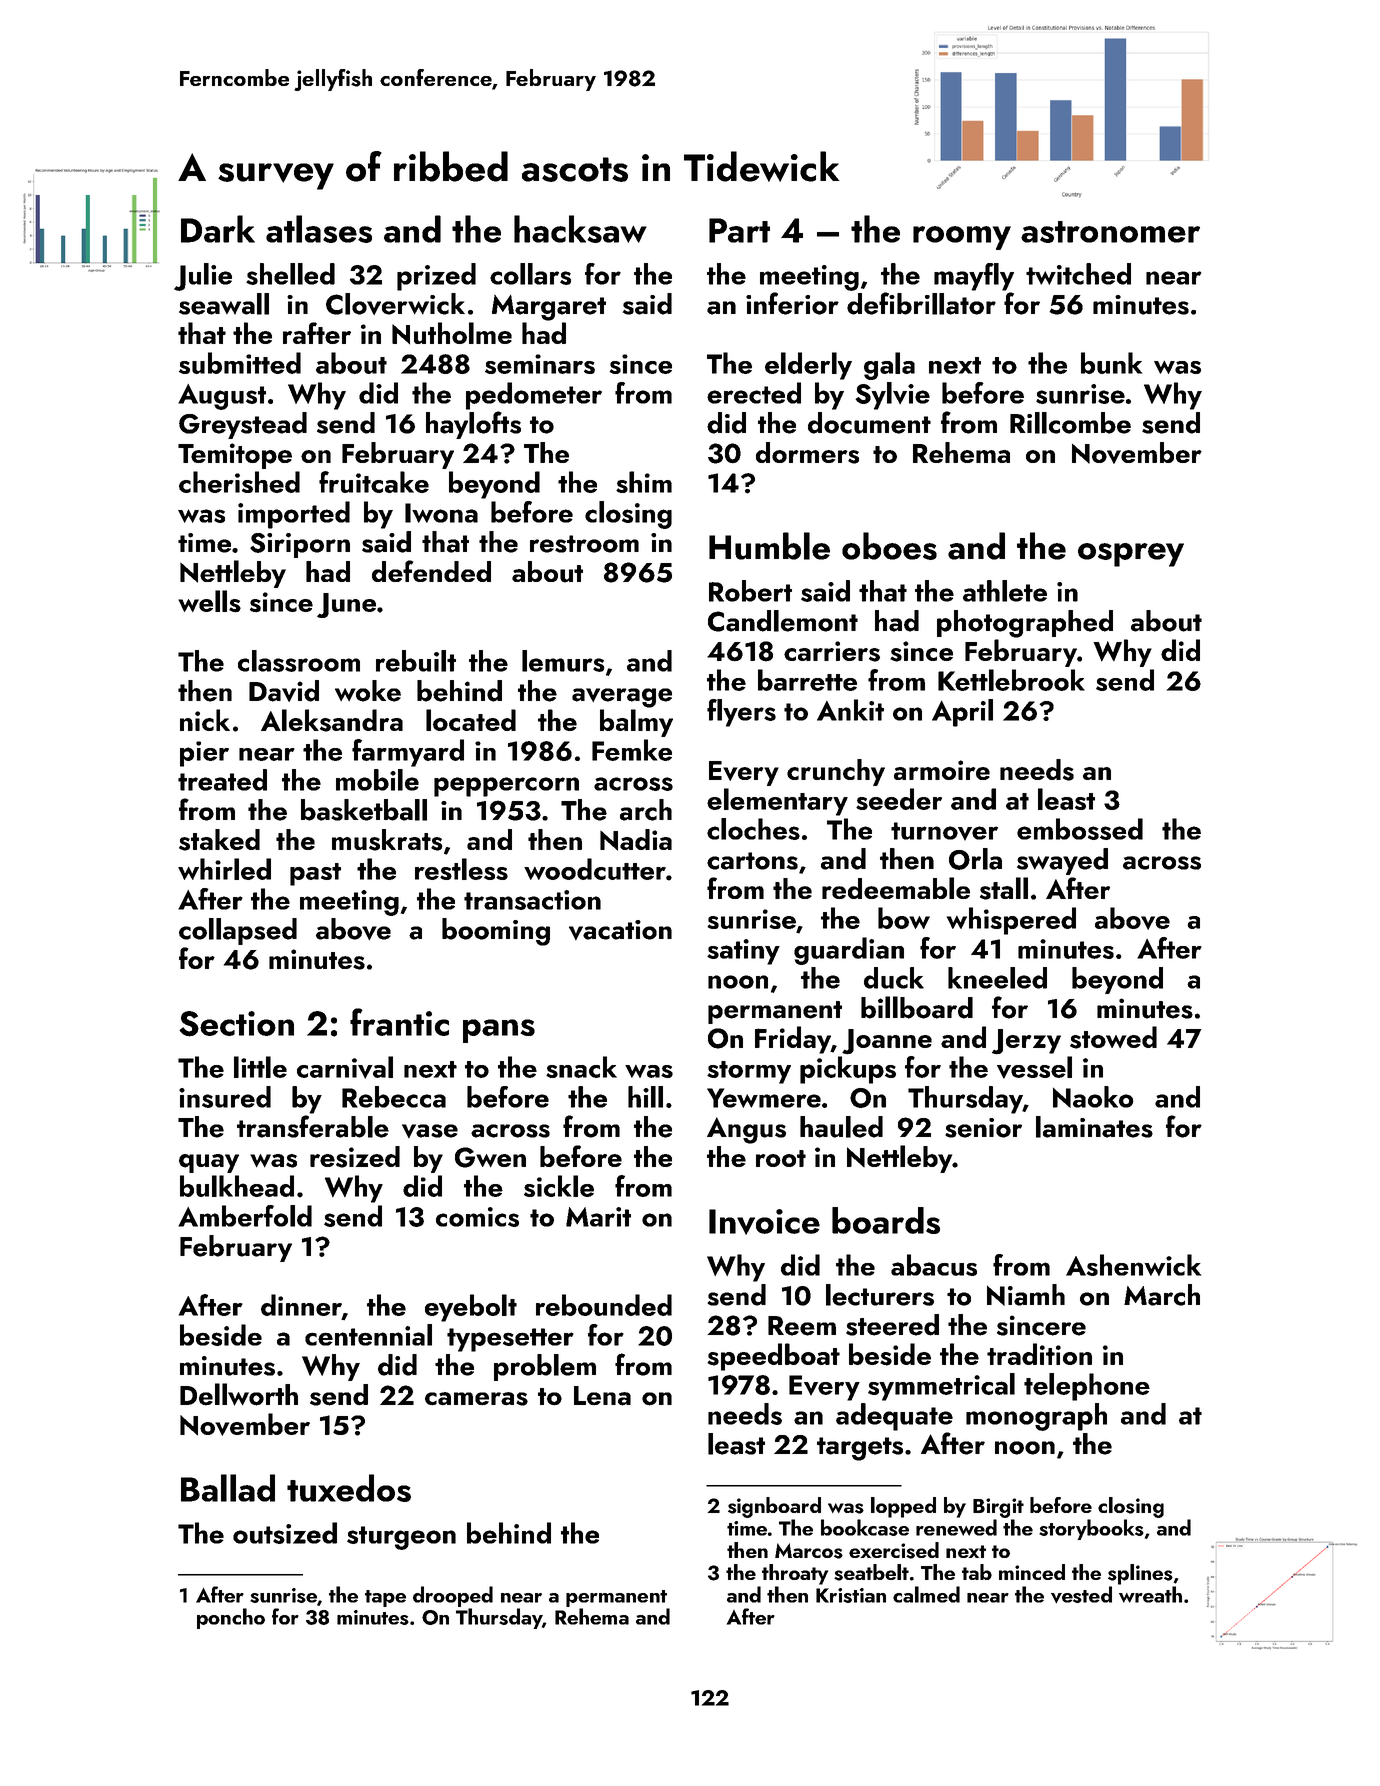 This page has height=1786, width=1380. I want to click on photographed, so click(1025, 624).
